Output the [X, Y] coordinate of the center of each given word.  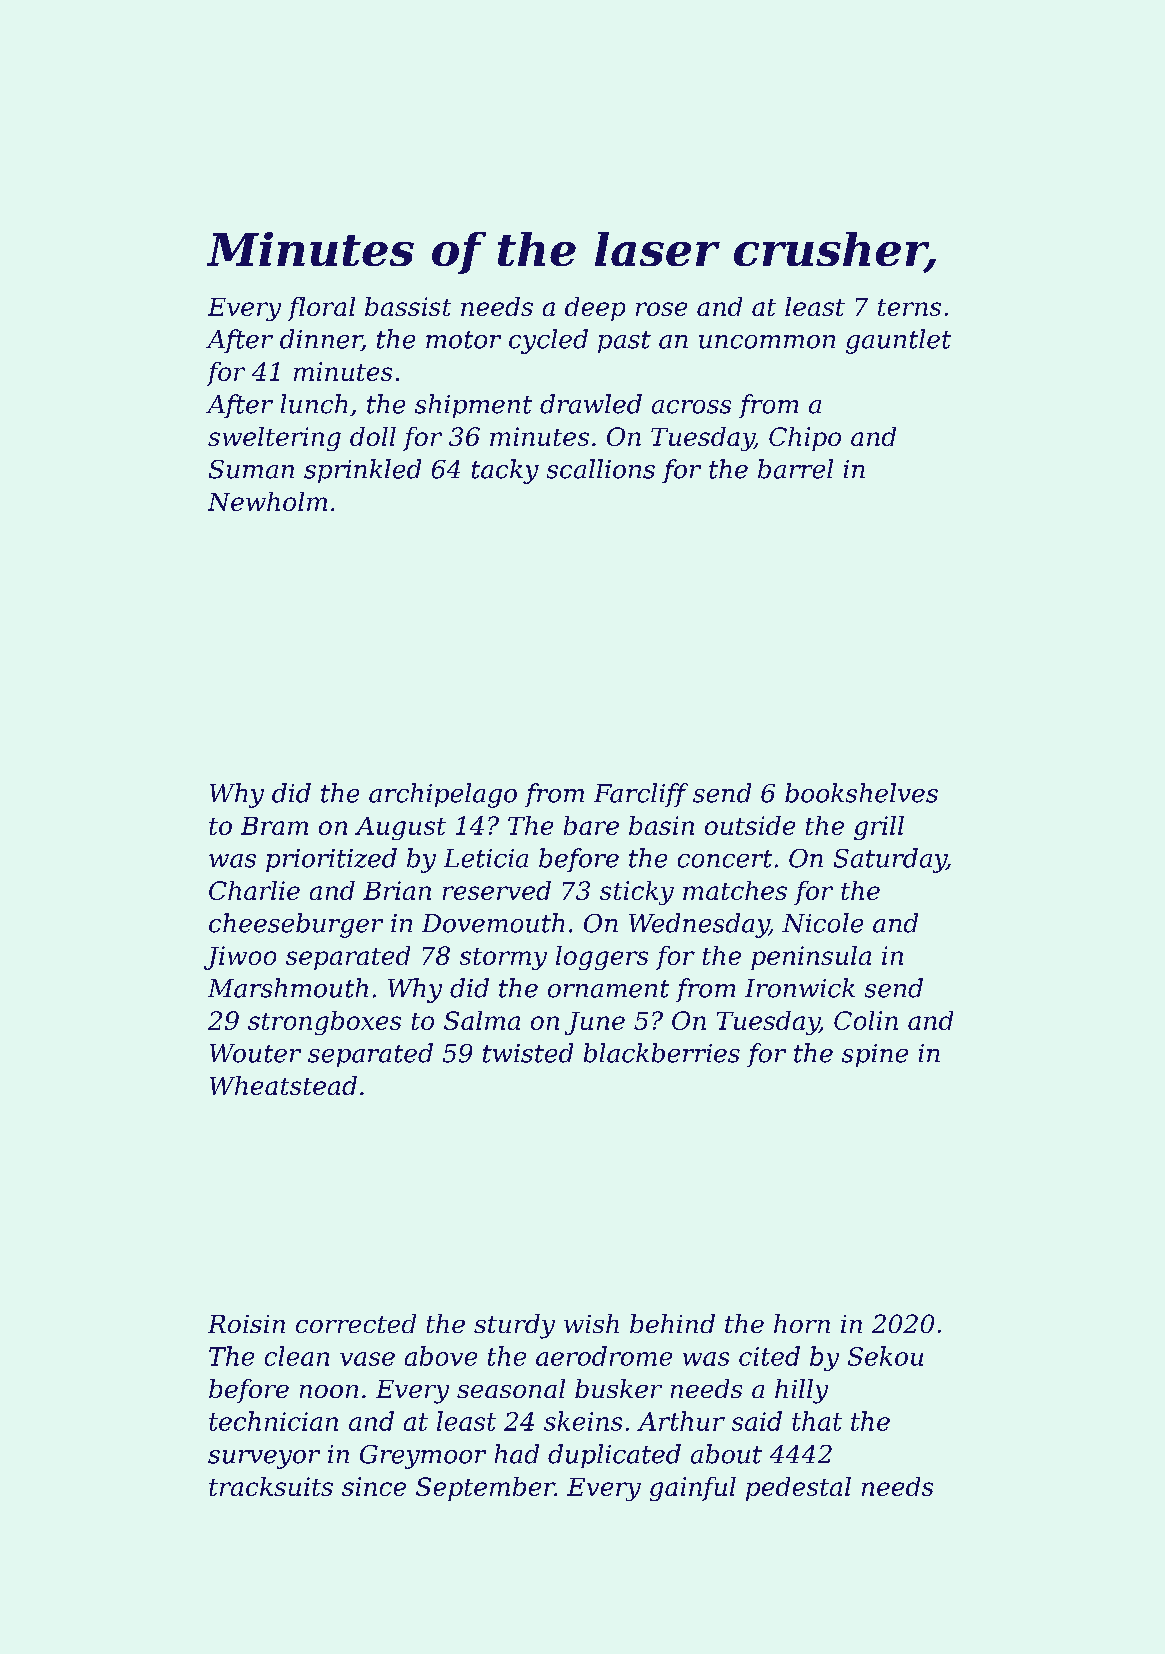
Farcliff [641, 795]
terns [909, 307]
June [595, 1023]
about [726, 1454]
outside [750, 825]
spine [875, 1055]
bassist [408, 306]
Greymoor [423, 1457]
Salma [482, 1020]
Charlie [254, 890]
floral [321, 309]
